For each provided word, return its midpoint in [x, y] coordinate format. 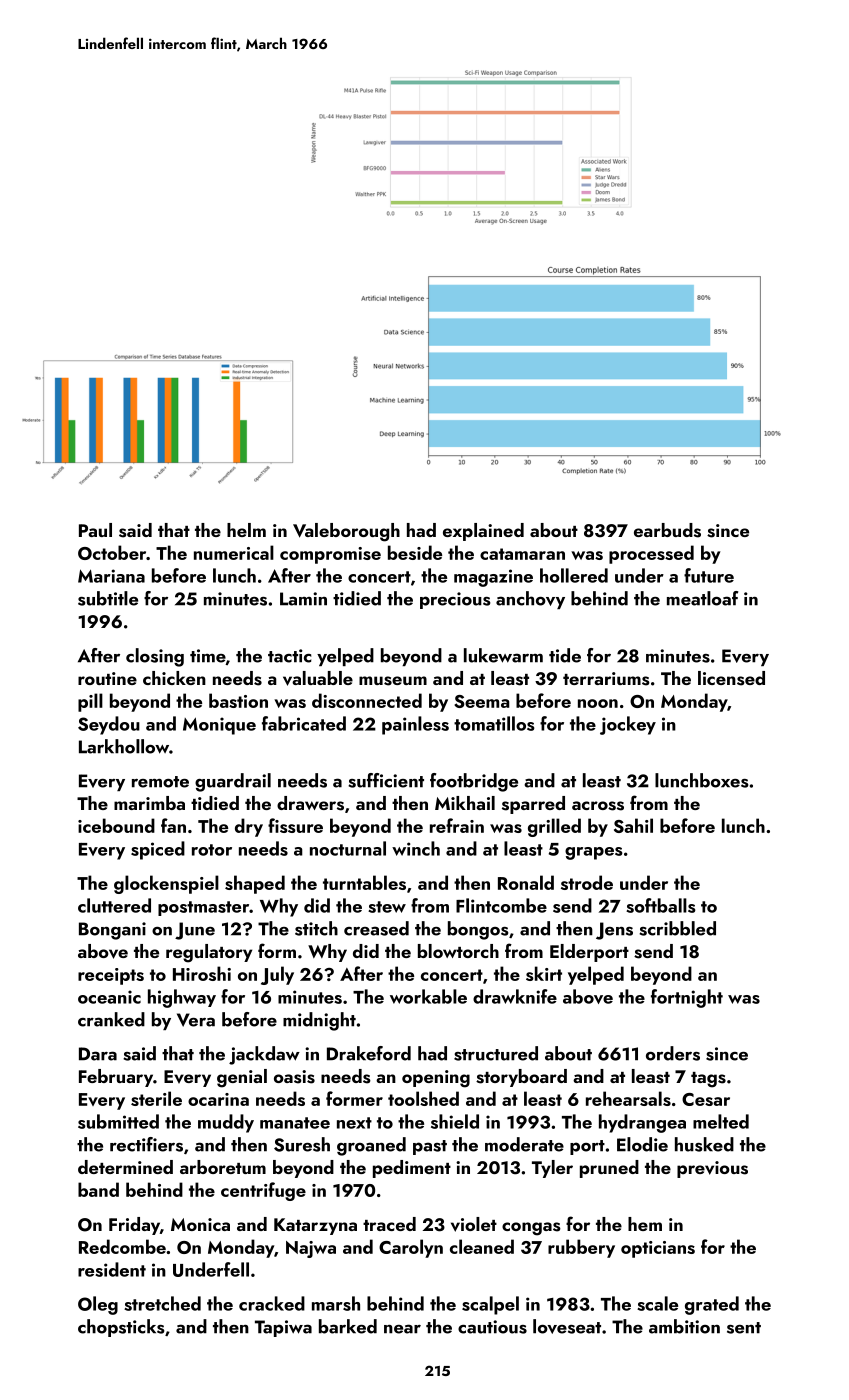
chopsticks [121, 1328]
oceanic [109, 997]
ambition [684, 1326]
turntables [364, 882]
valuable [318, 678]
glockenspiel [166, 884]
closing [155, 657]
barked [348, 1326]
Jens [614, 931]
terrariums [606, 679]
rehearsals [628, 1098]
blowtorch [458, 951]
